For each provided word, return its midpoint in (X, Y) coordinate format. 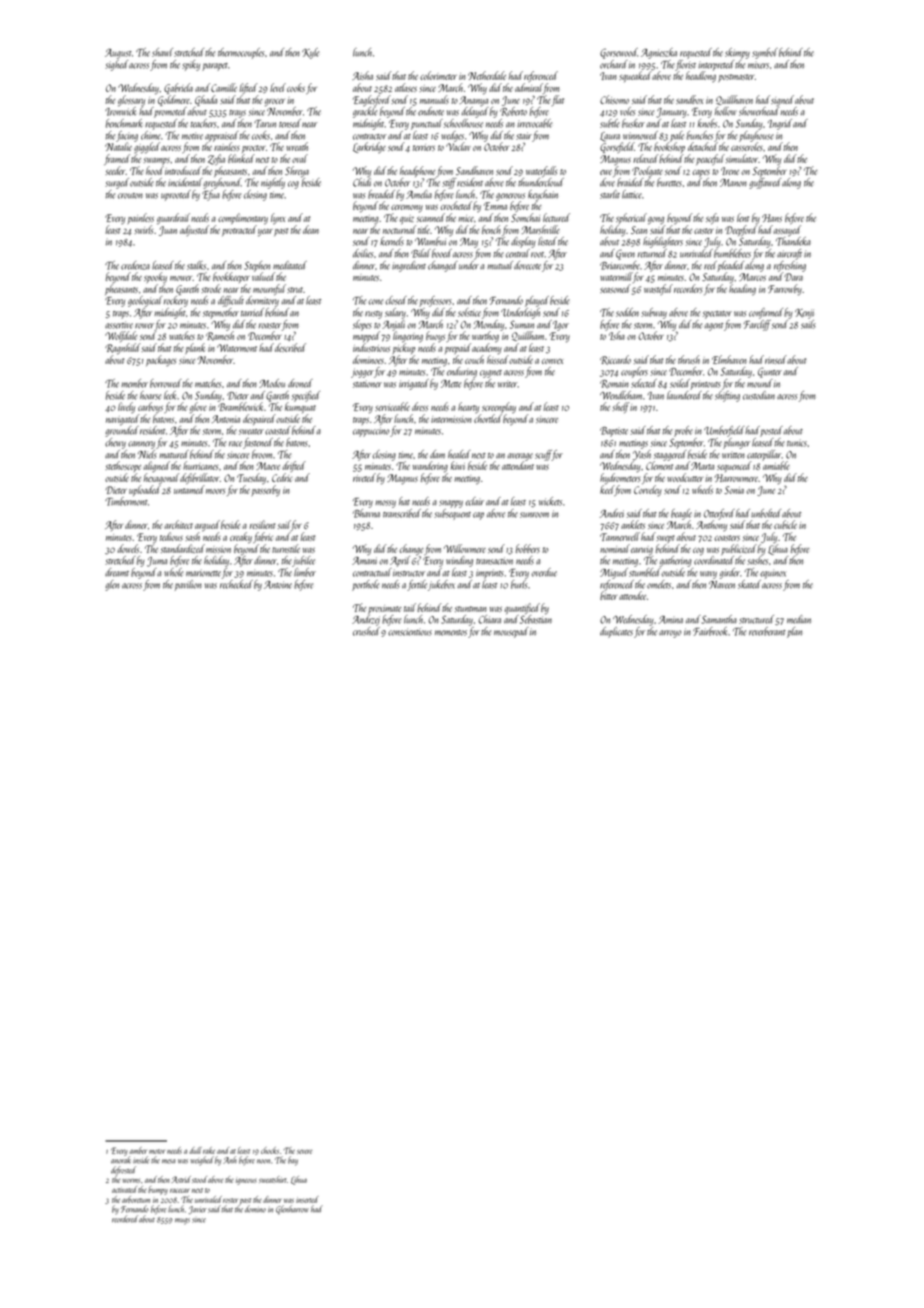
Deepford (741, 230)
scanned (431, 217)
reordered (125, 1219)
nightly (273, 183)
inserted (307, 1199)
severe (304, 1151)
